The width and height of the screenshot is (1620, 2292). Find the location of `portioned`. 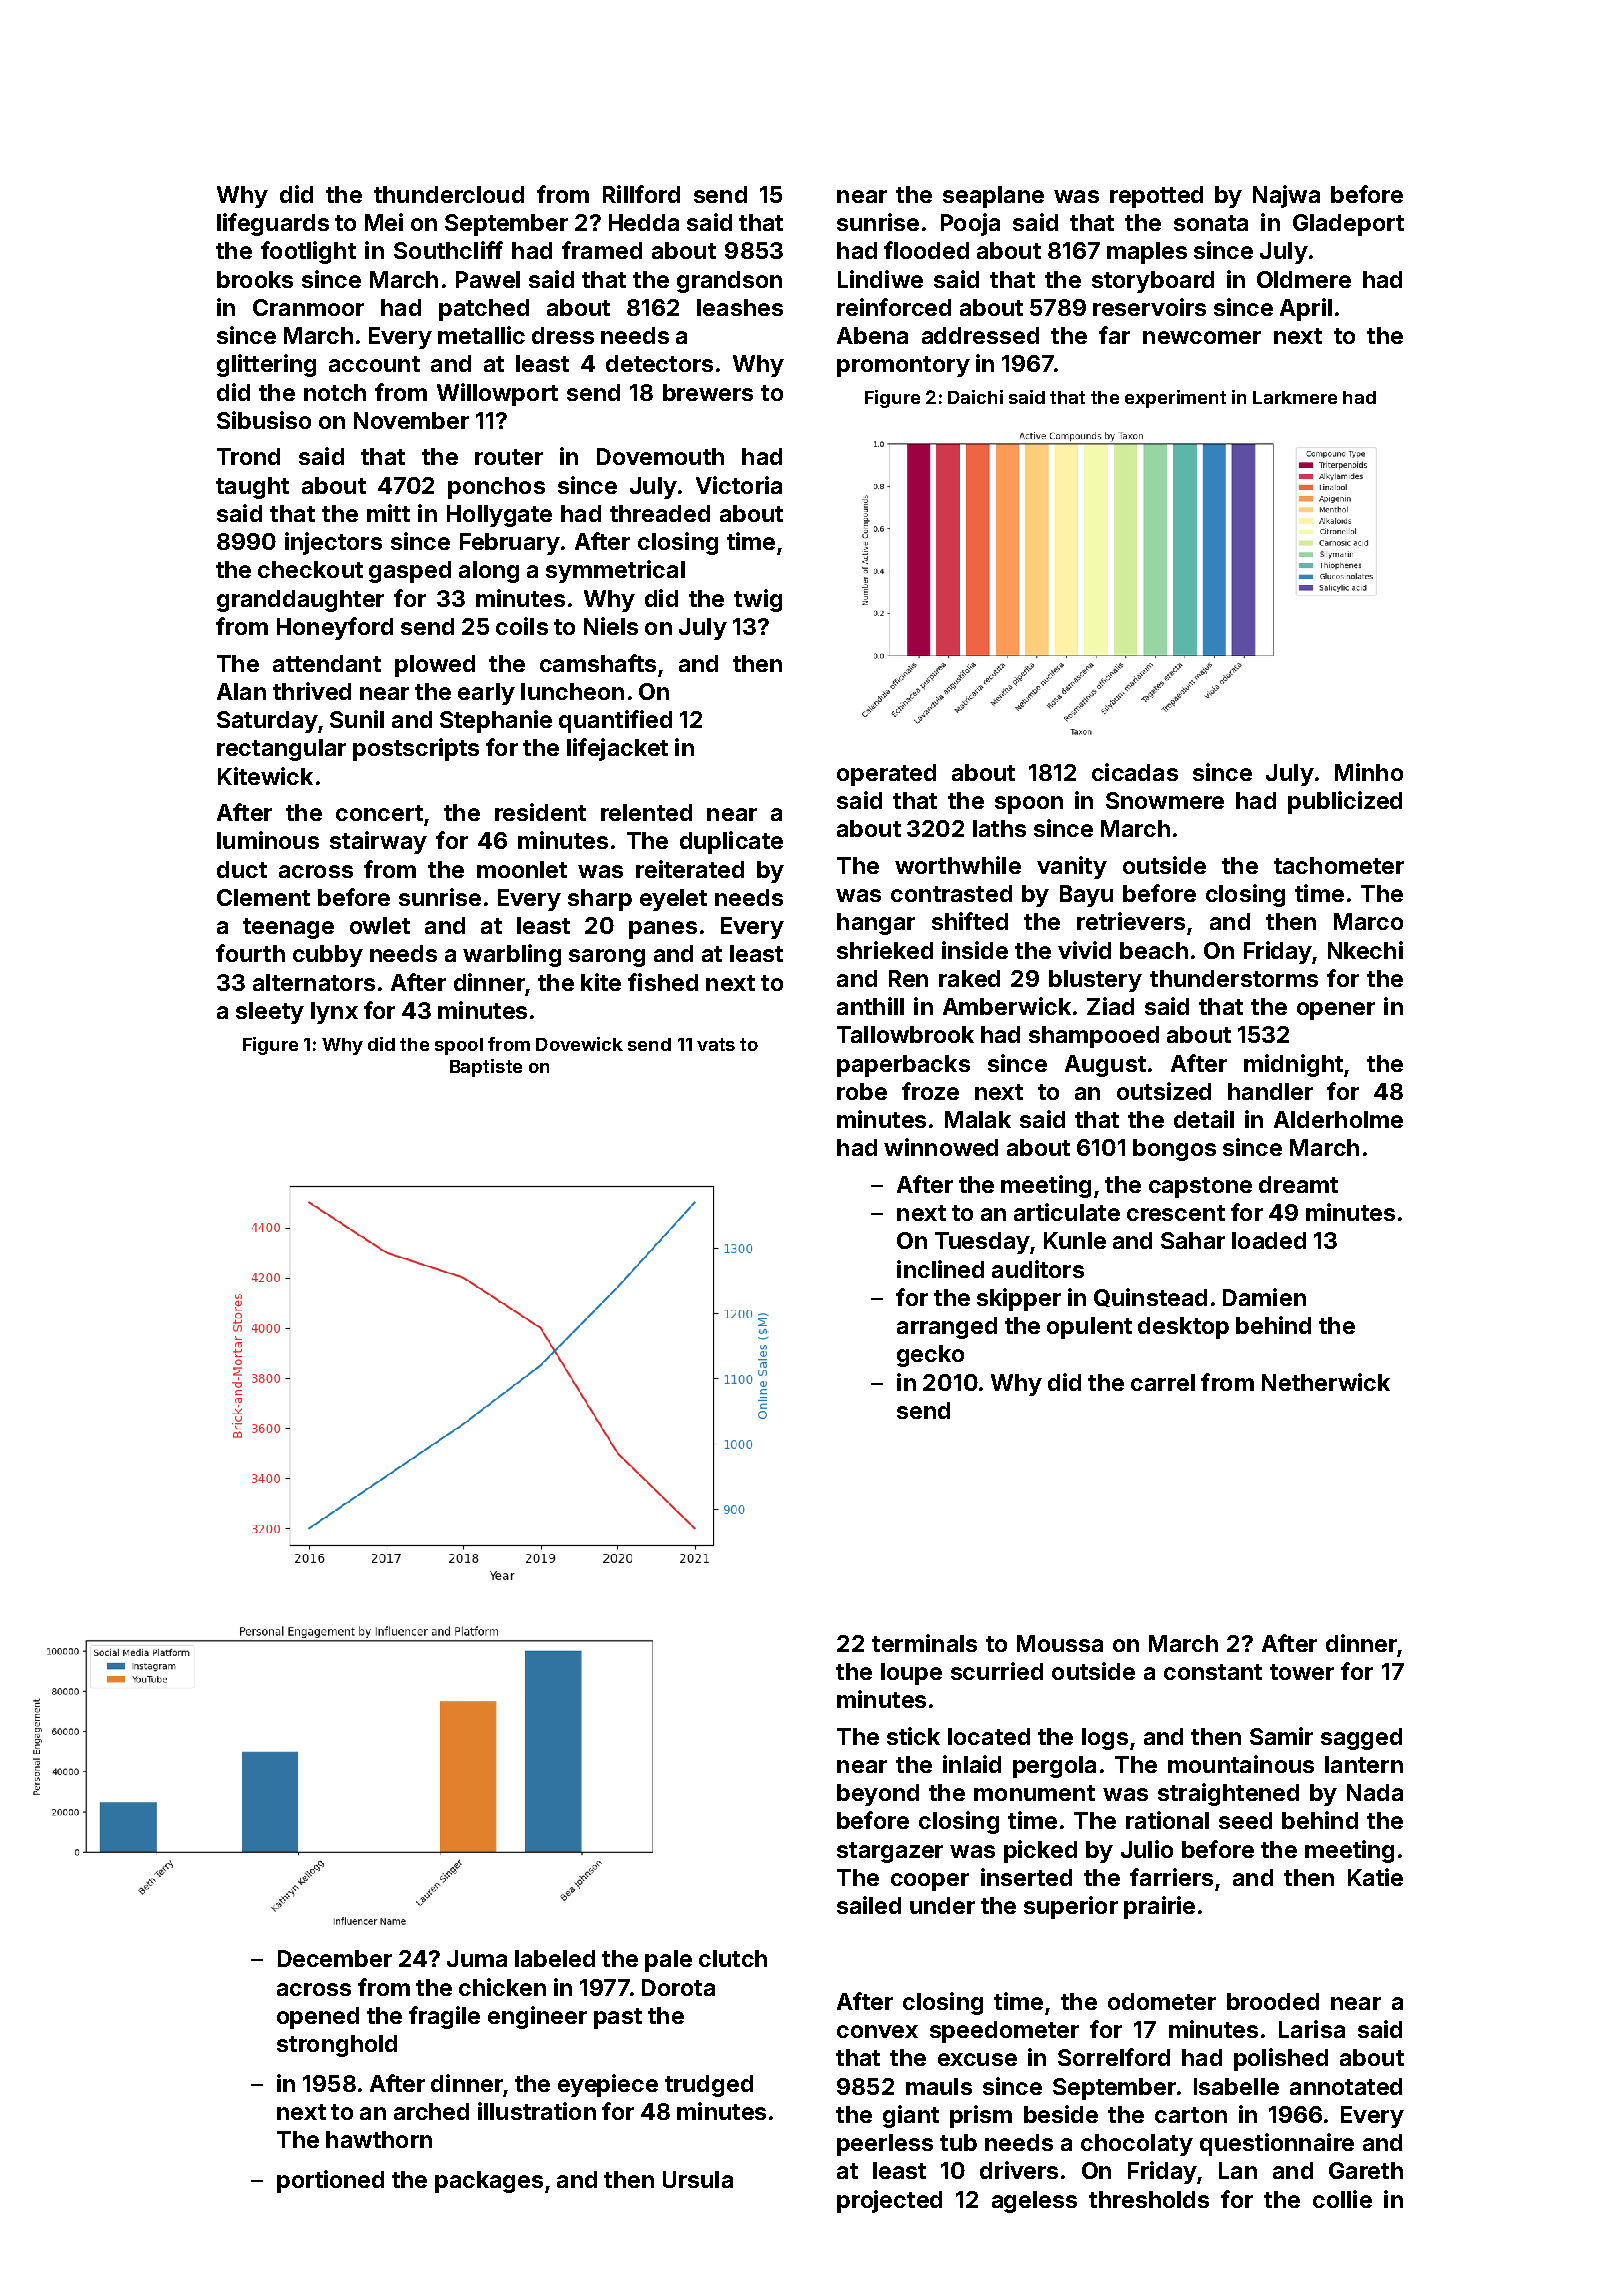

portioned is located at coordinates (330, 2181).
